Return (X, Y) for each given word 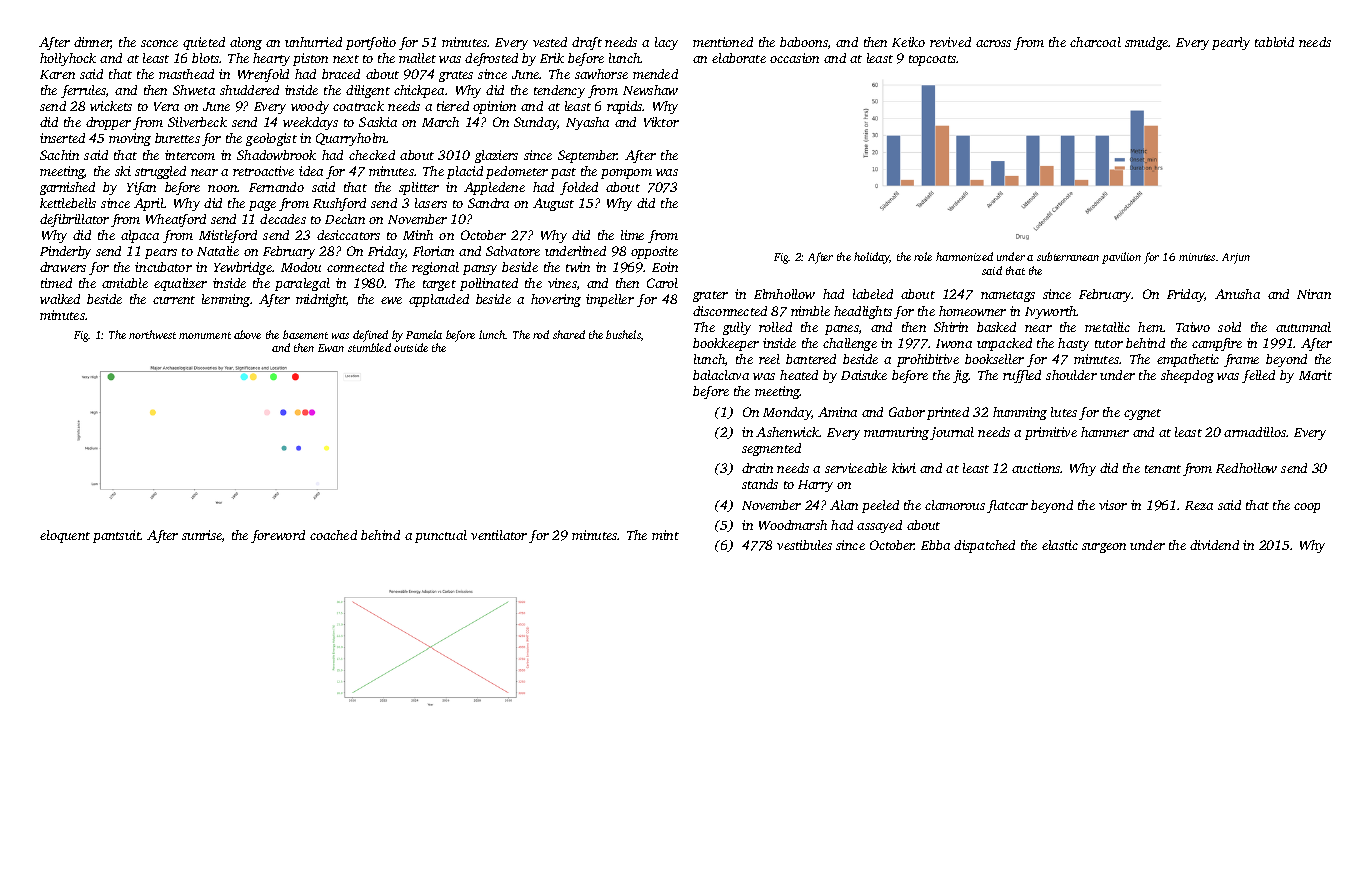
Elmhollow (784, 294)
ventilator (499, 535)
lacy (666, 43)
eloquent (65, 536)
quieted (204, 43)
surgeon (1104, 548)
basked (996, 327)
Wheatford (176, 220)
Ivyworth (1051, 312)
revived (950, 42)
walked (60, 299)
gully (737, 328)
